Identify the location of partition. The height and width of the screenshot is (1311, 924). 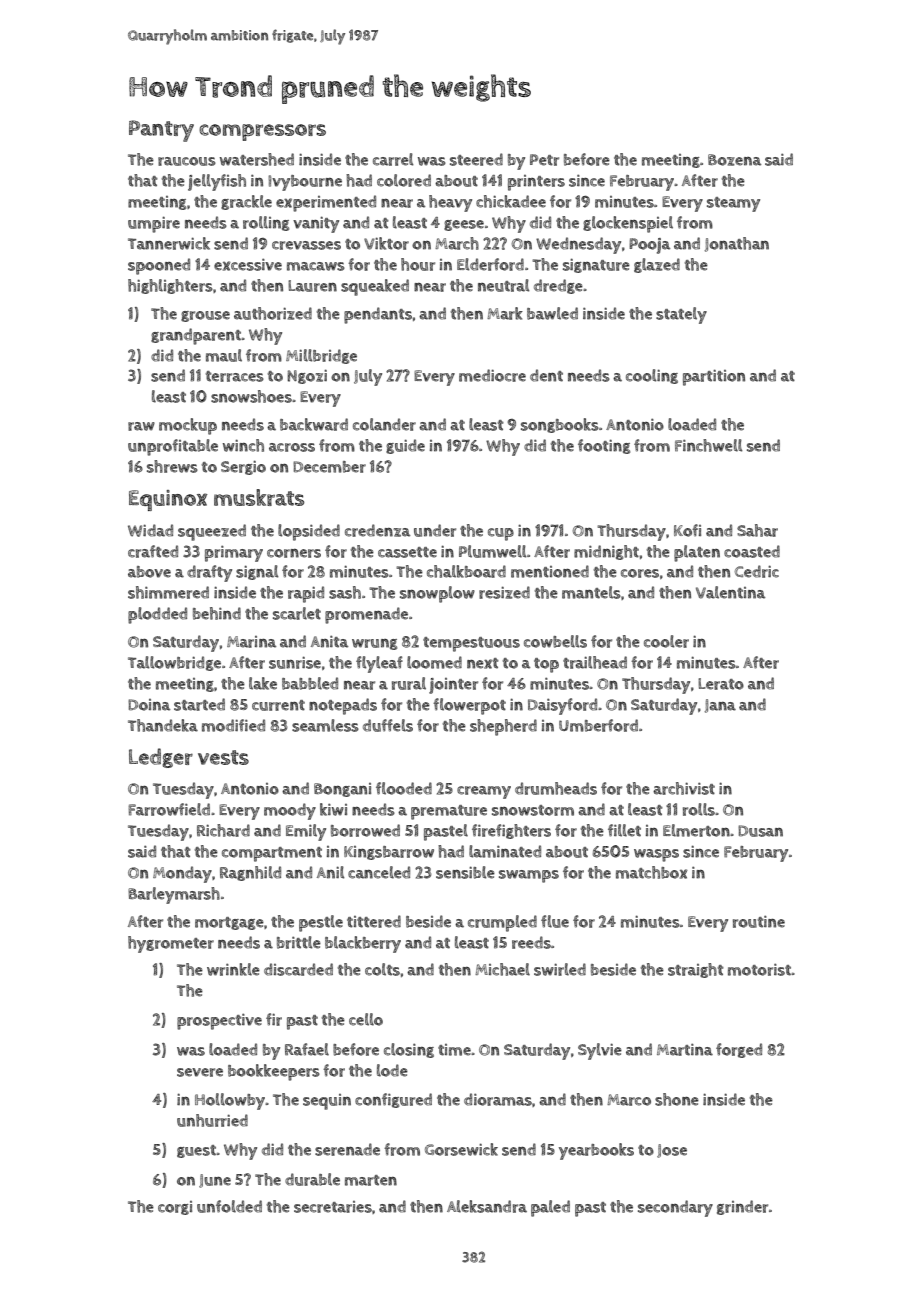
(714, 377).
